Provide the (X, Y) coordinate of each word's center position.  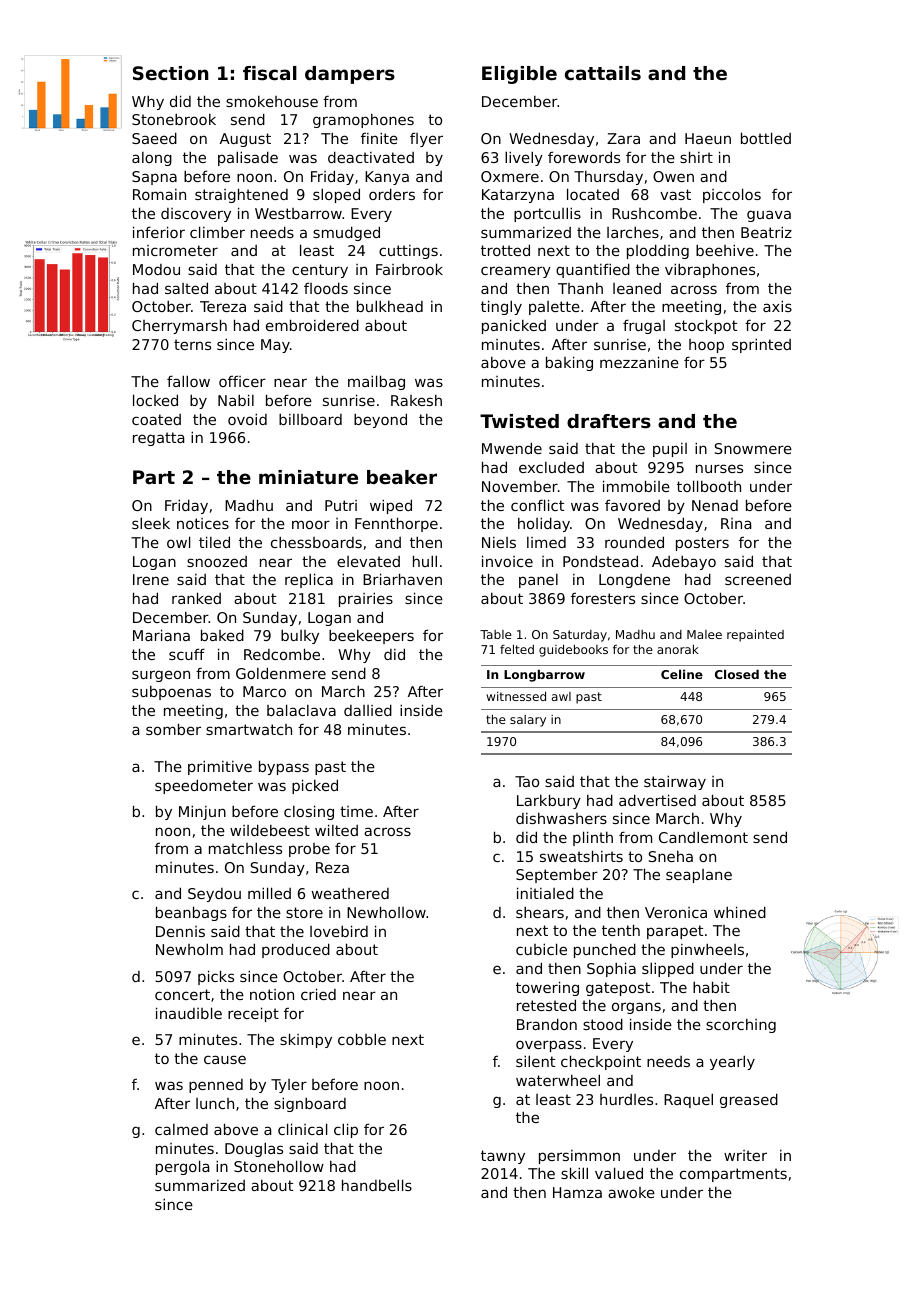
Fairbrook (409, 269)
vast (675, 194)
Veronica (676, 912)
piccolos (732, 195)
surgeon (161, 676)
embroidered (312, 325)
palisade (248, 158)
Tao (527, 781)
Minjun (202, 812)
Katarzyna (518, 196)
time (356, 811)
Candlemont (703, 837)
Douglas (254, 1149)
